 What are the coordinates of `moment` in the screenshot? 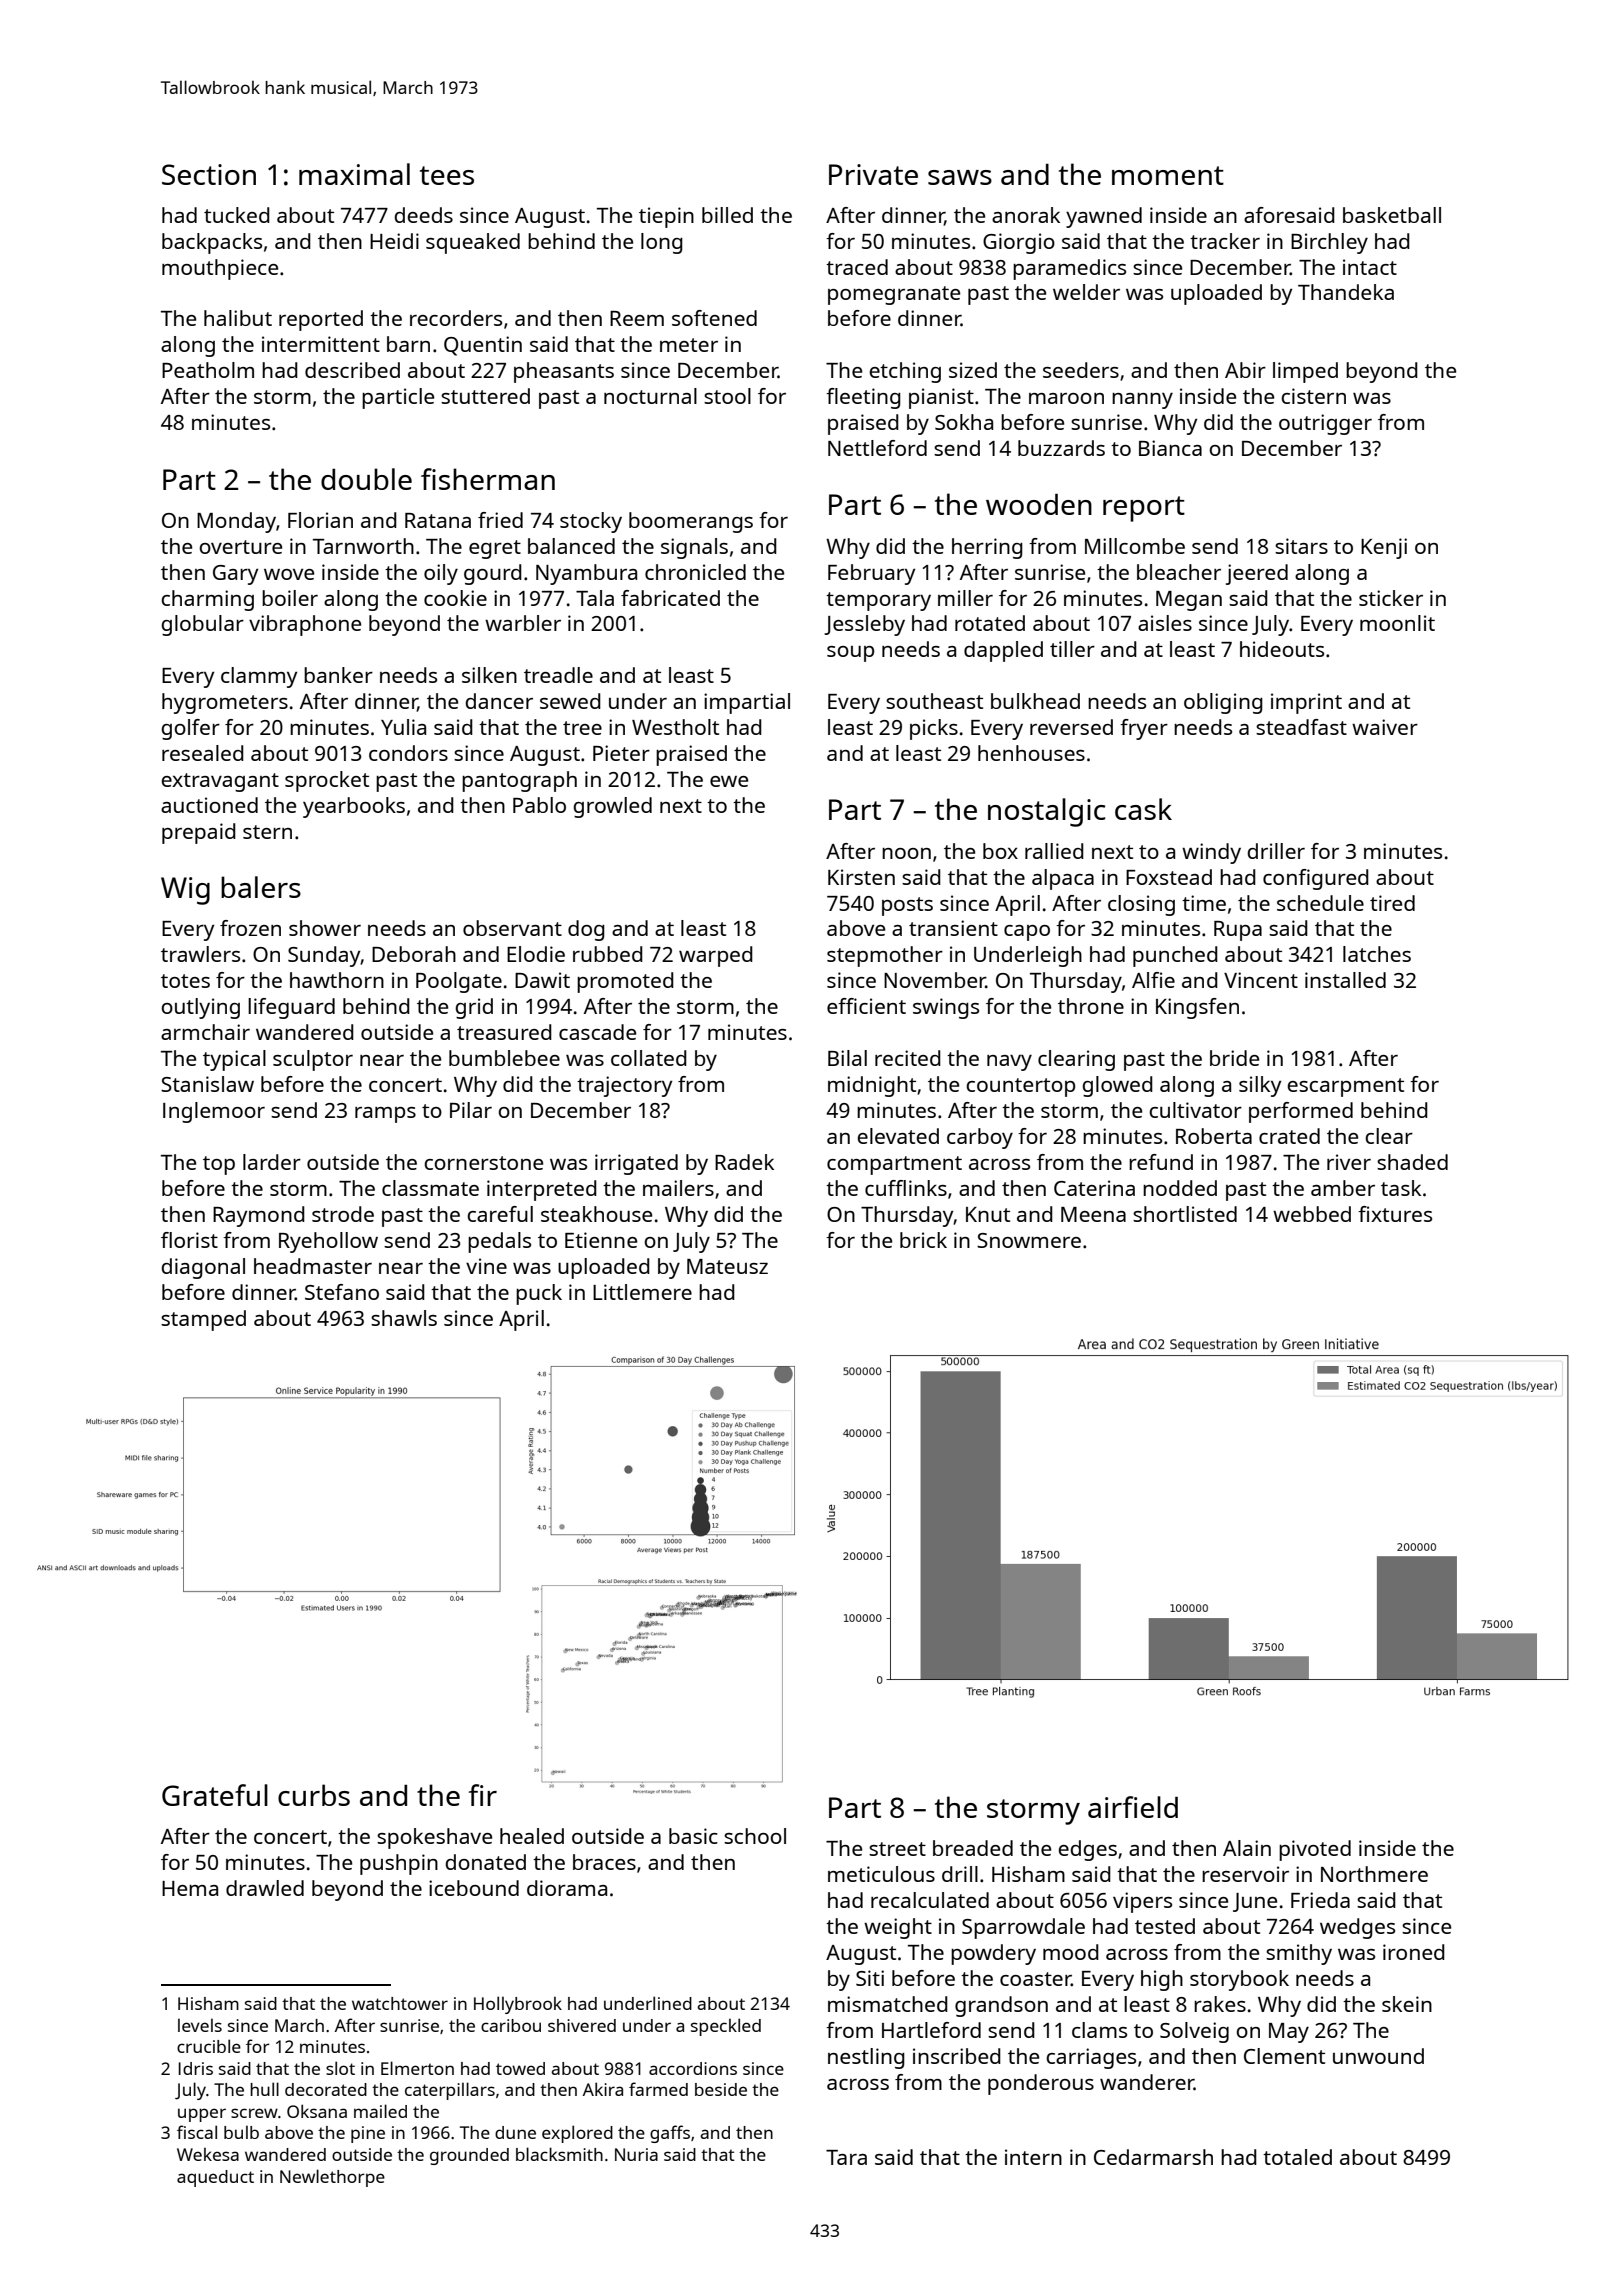 It's located at (1168, 175).
